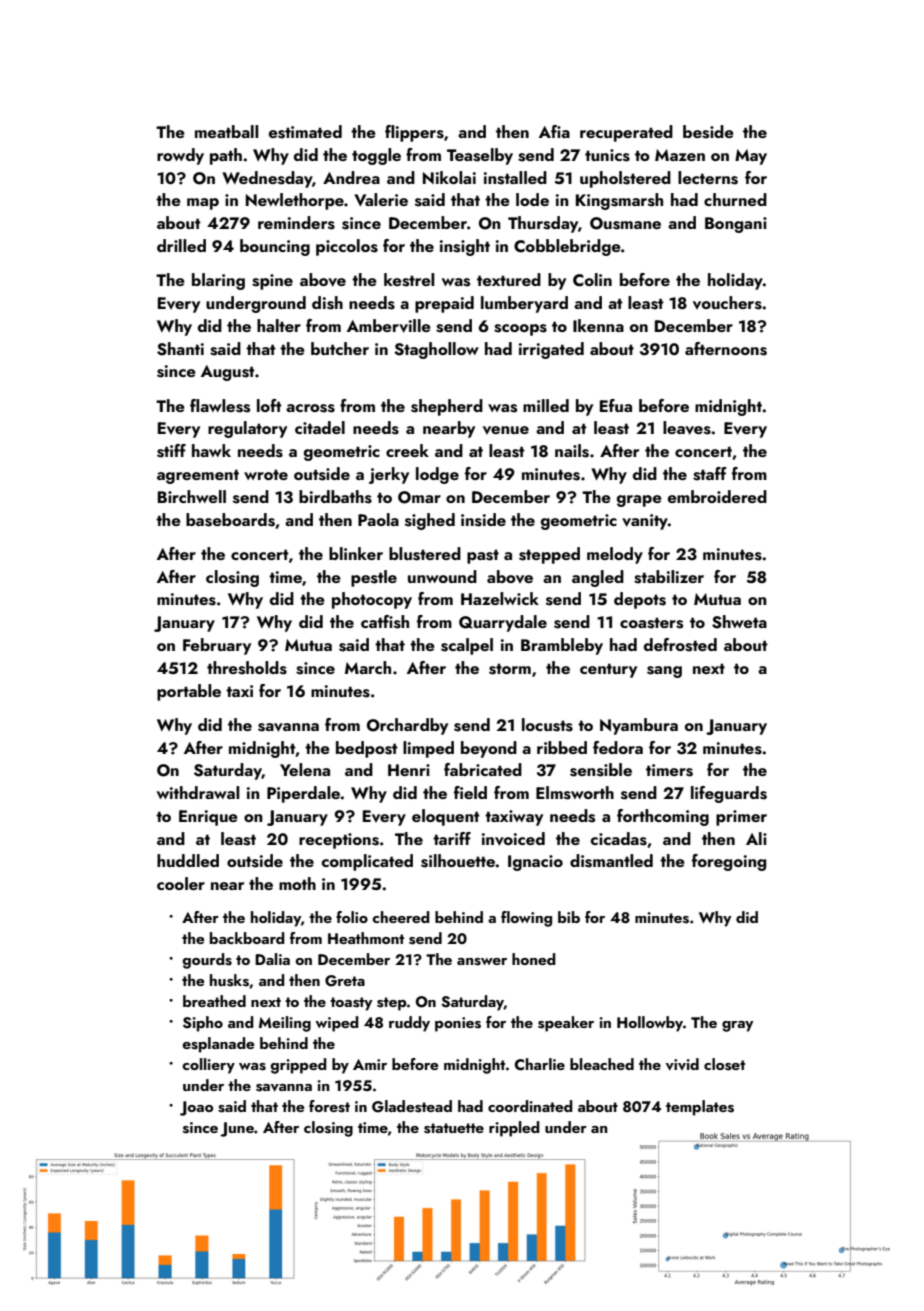 The image size is (924, 1311). I want to click on Valerie, so click(381, 199).
